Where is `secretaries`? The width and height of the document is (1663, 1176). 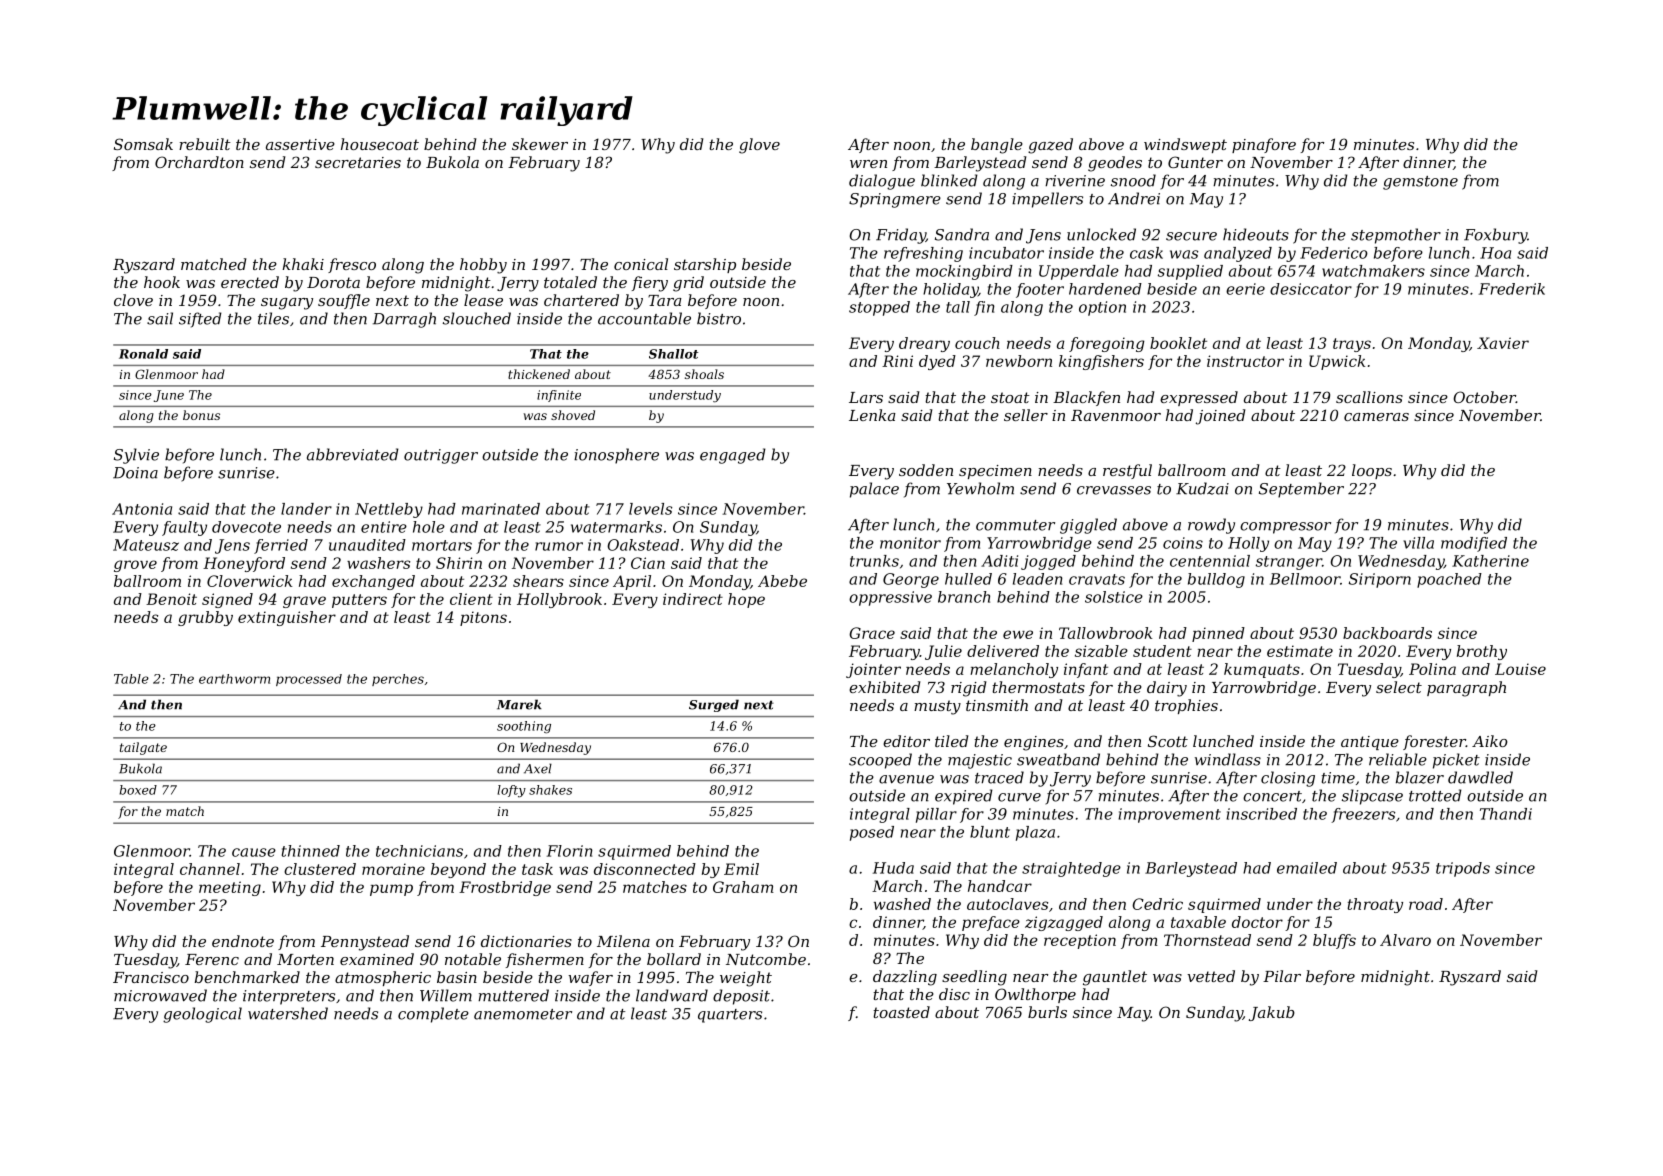 secretaries is located at coordinates (358, 162).
